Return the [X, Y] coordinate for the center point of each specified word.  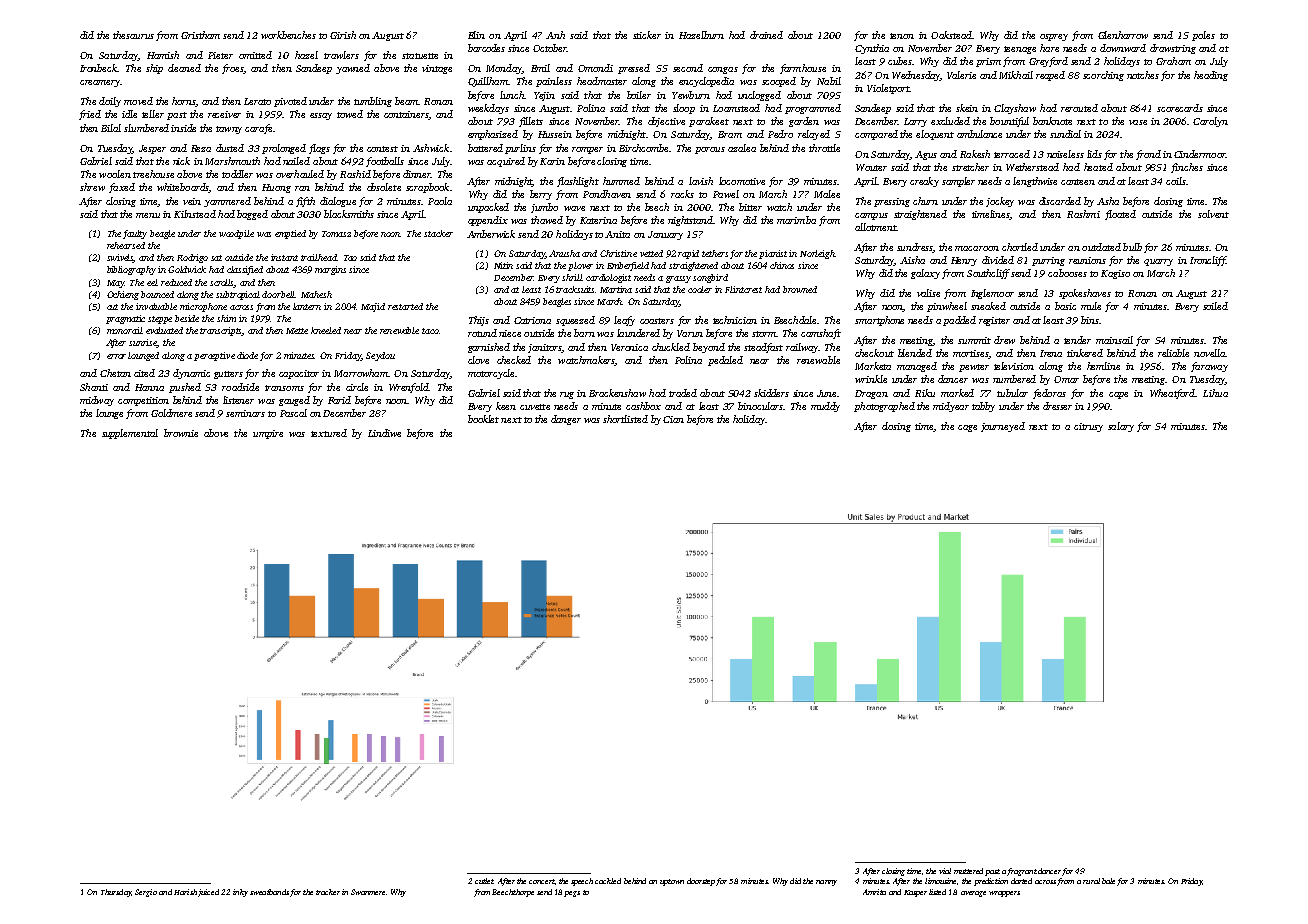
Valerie [961, 75]
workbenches [288, 35]
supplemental [130, 434]
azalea [742, 148]
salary [1121, 427]
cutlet [484, 881]
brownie [181, 433]
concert [542, 881]
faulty [135, 234]
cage [967, 428]
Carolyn [1210, 122]
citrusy [1088, 427]
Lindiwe [384, 433]
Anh [555, 35]
